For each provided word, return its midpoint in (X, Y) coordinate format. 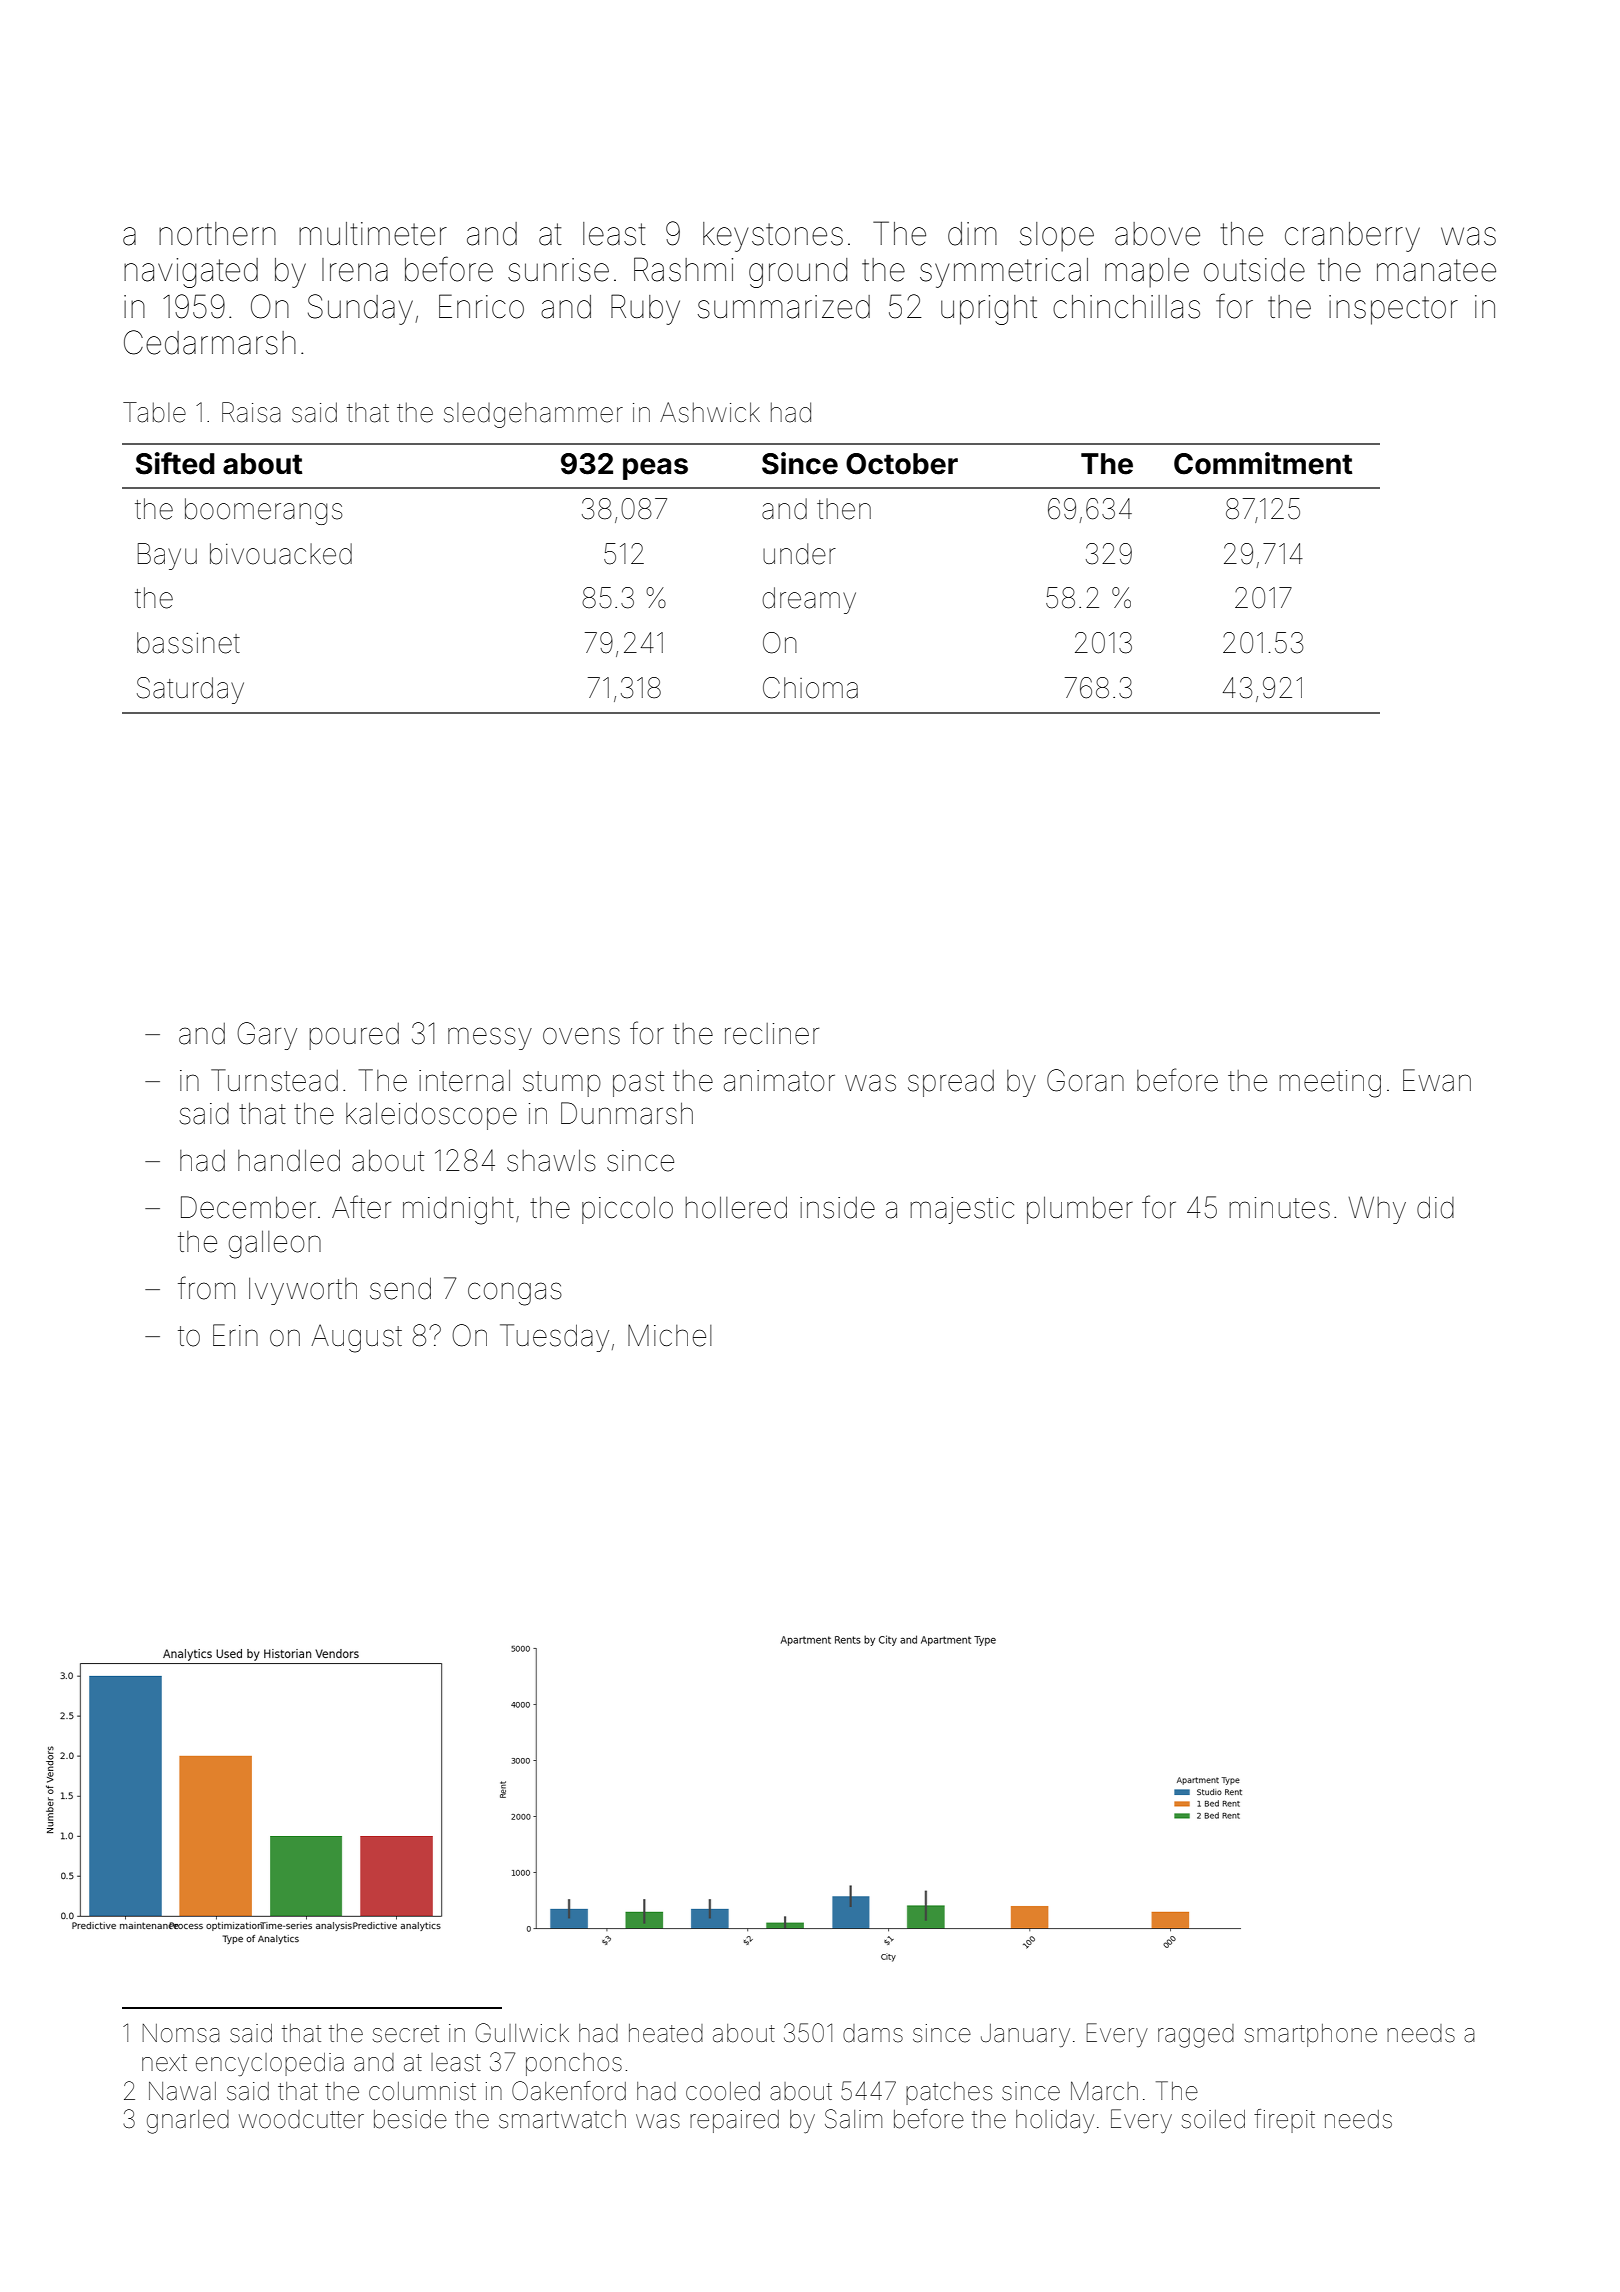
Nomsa (181, 2033)
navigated (191, 273)
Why (1377, 1210)
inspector (1393, 310)
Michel (670, 1335)
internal (464, 1081)
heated (666, 2033)
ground (798, 273)
